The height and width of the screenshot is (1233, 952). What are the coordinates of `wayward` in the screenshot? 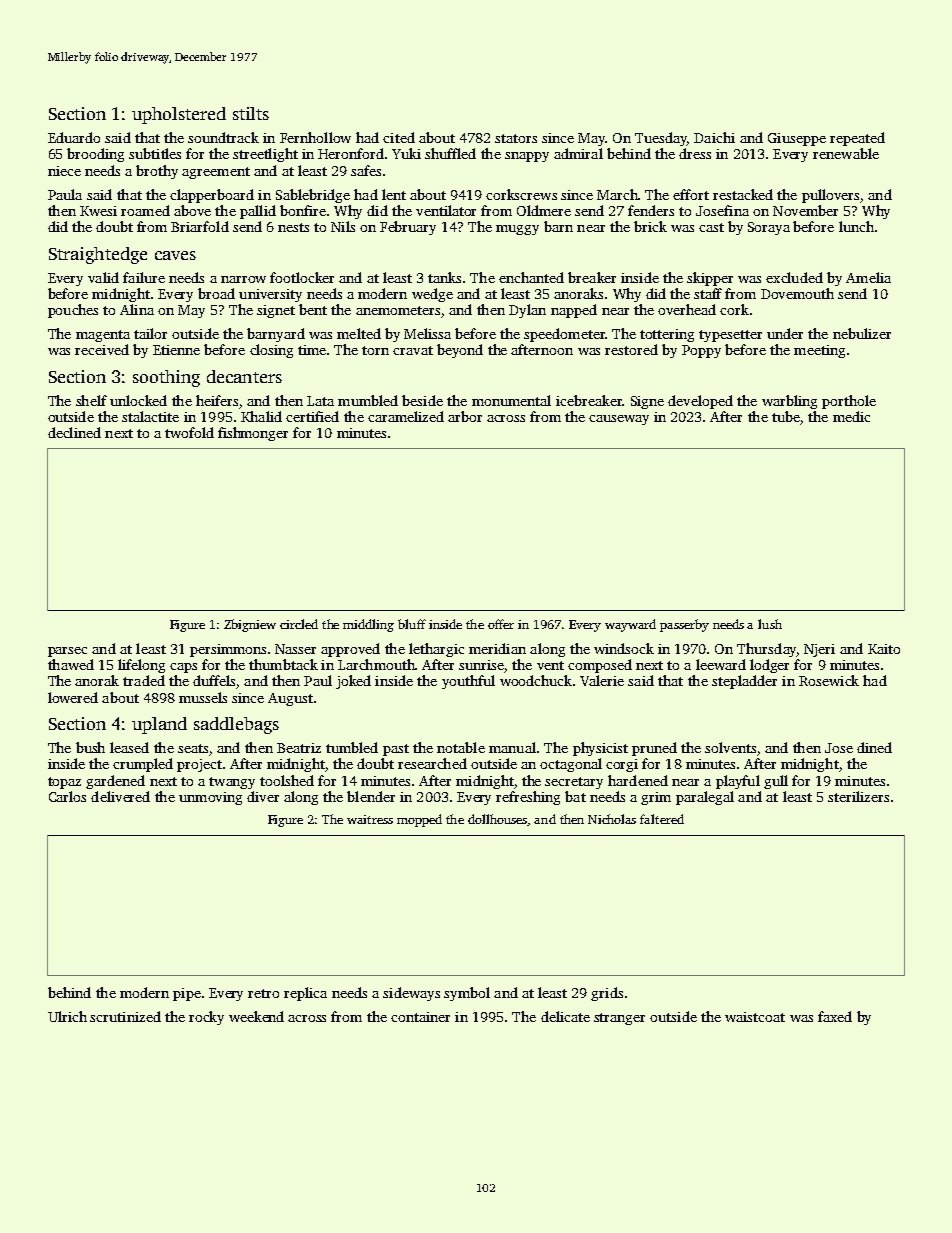 It's located at (630, 625).
